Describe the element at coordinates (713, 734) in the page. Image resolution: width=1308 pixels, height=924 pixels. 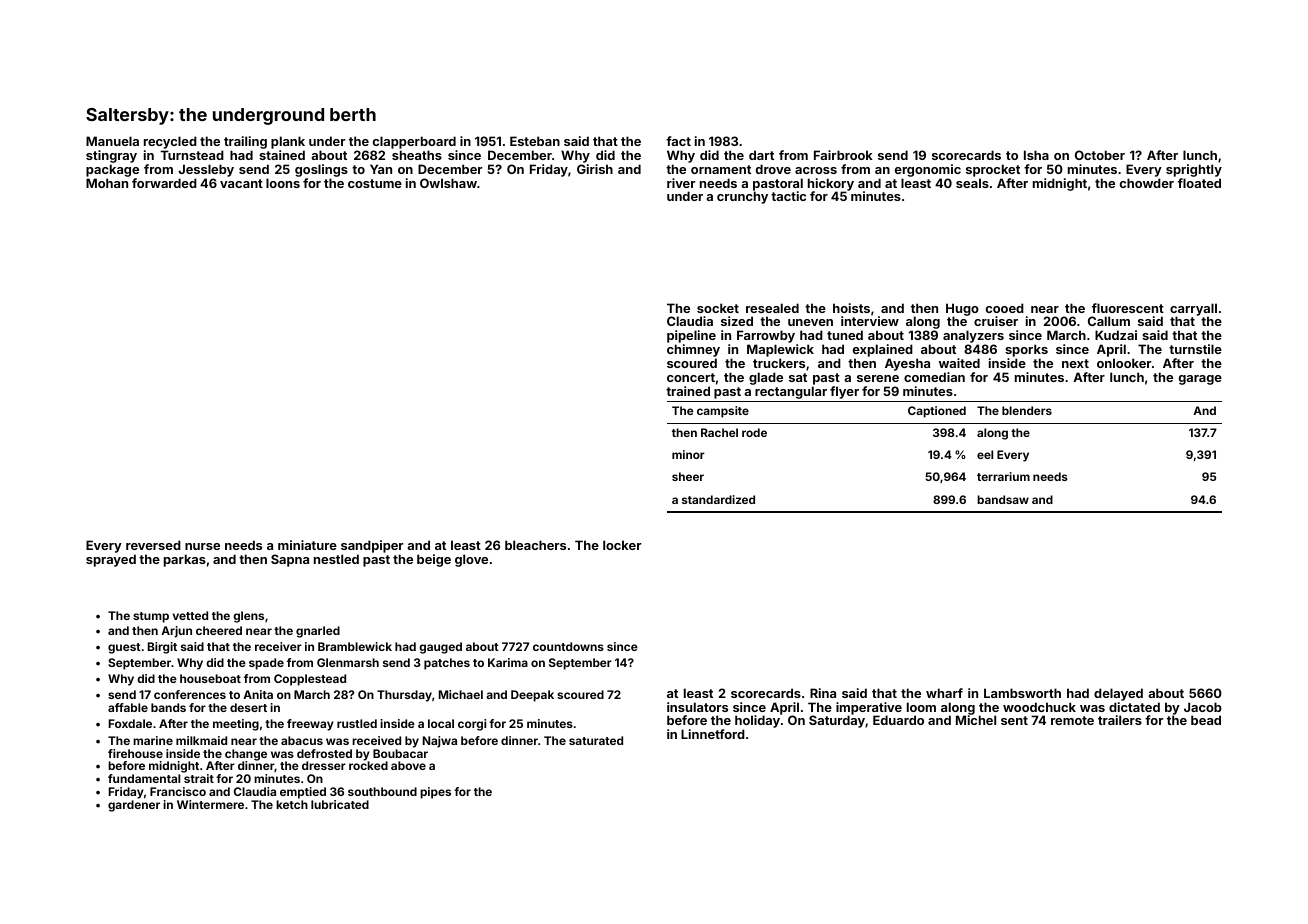
I see `Linnetford` at that location.
